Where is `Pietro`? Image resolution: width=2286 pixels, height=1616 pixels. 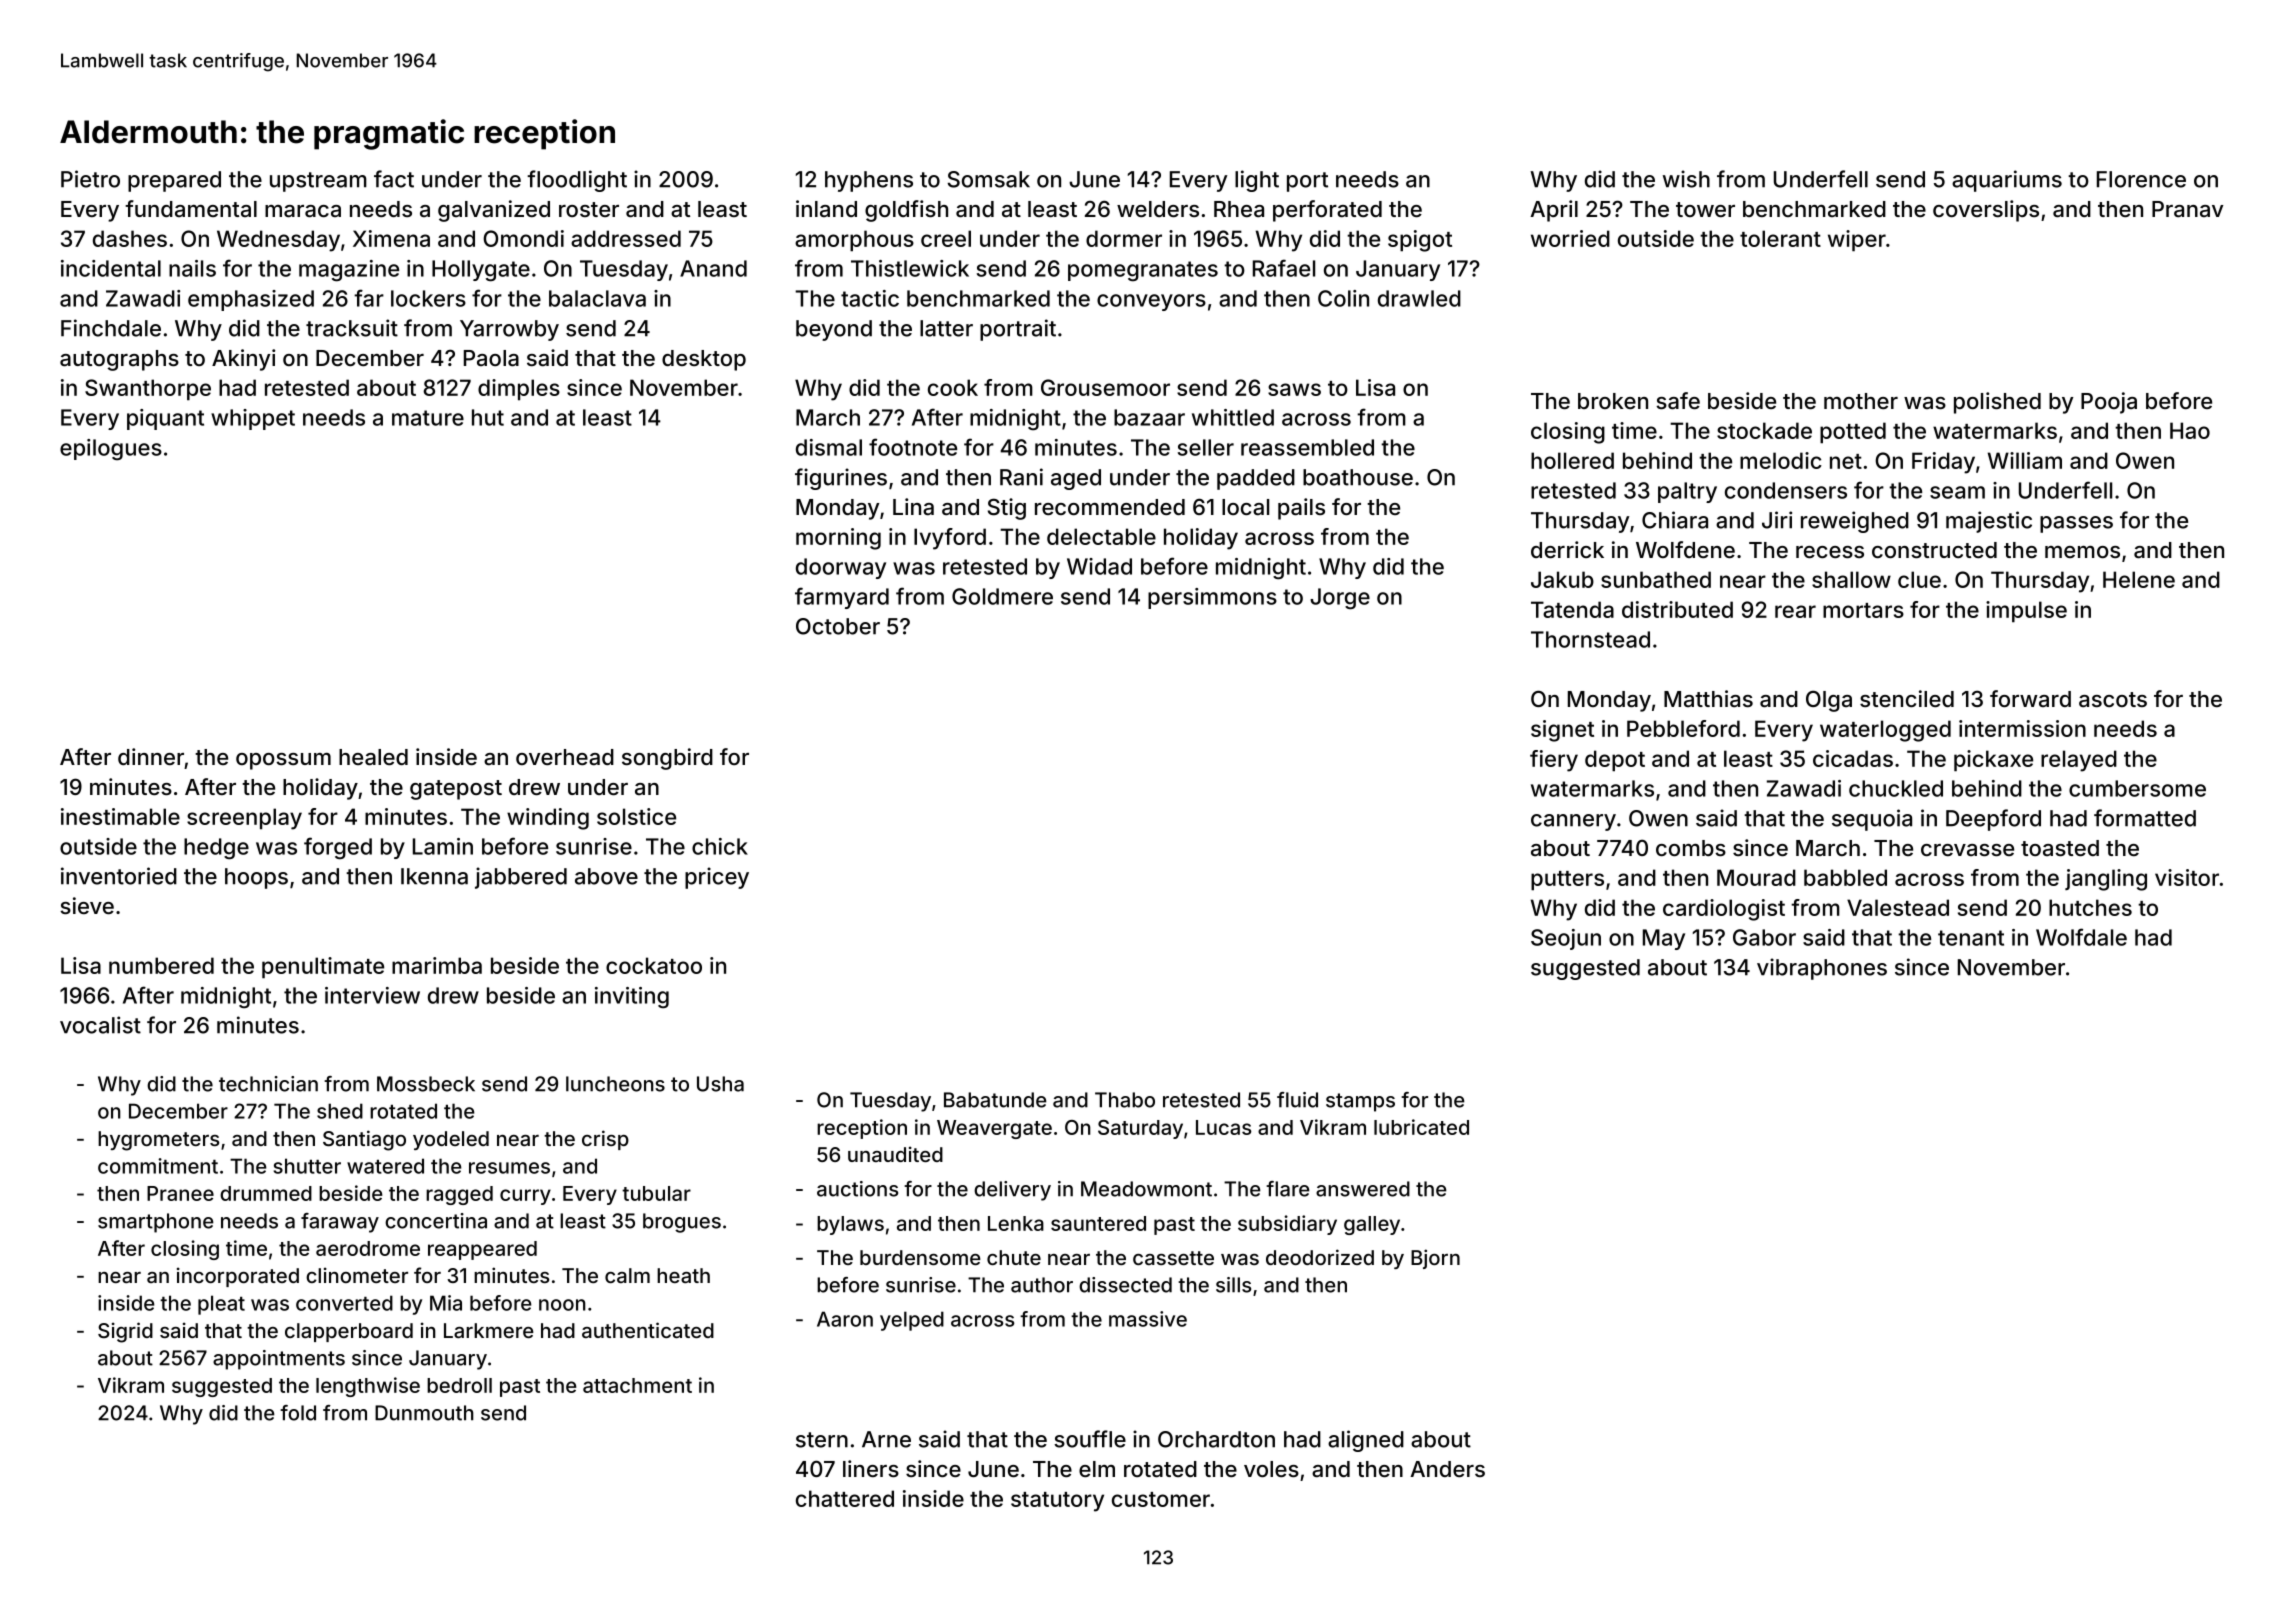
Pietro is located at coordinates (90, 179).
